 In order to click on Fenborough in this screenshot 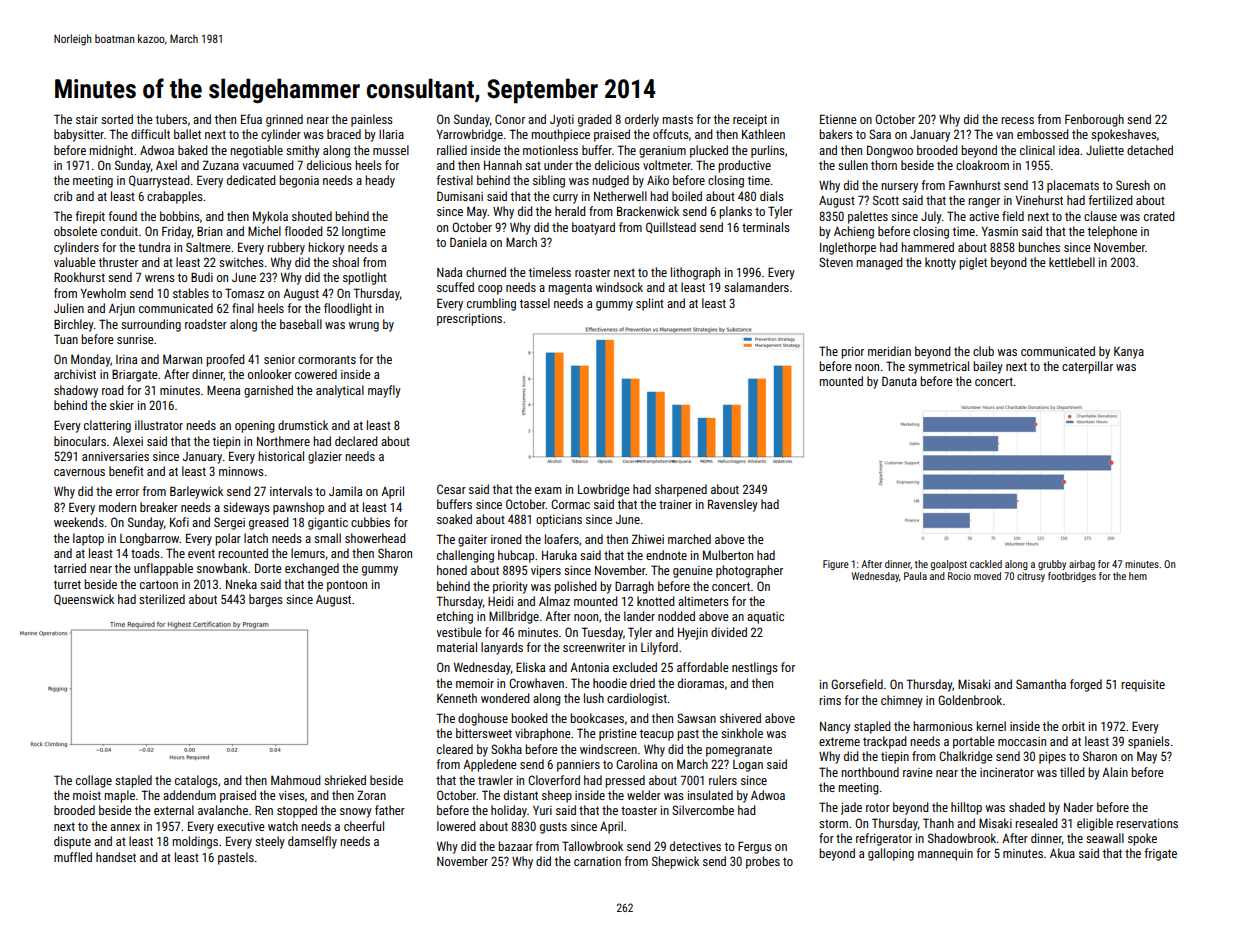, I will do `click(1094, 120)`.
